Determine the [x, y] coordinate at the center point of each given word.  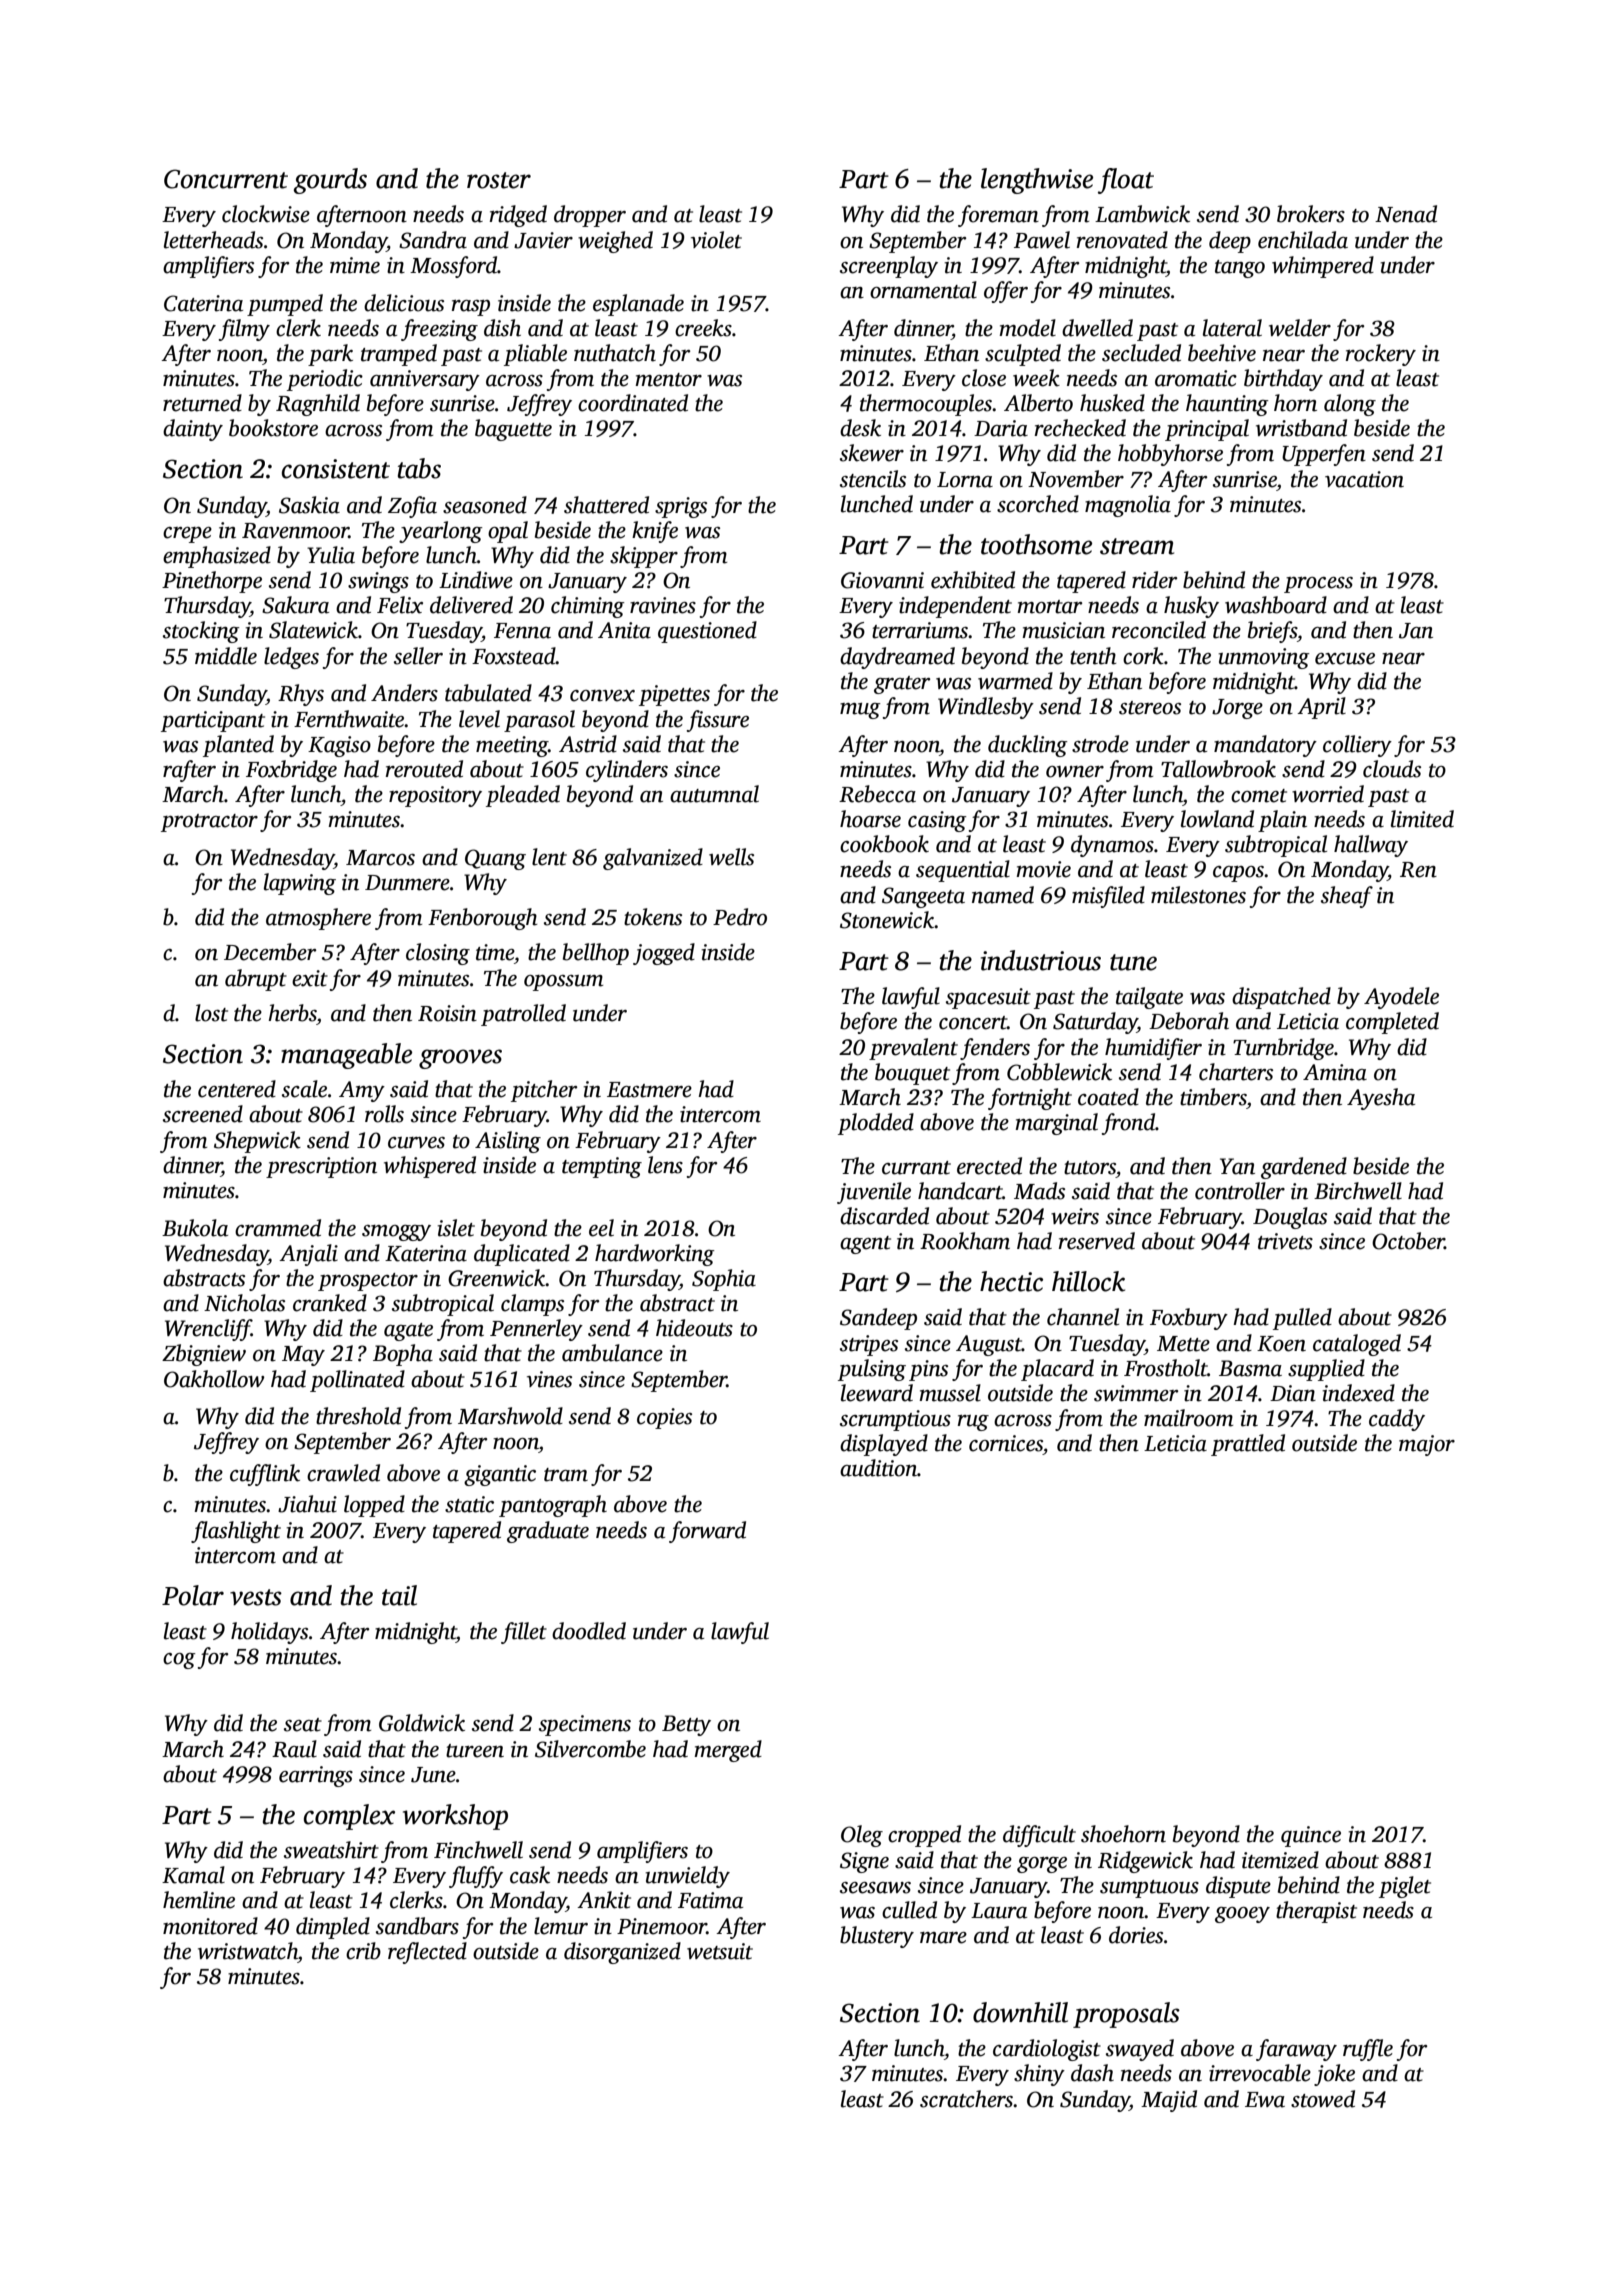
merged [728, 1751]
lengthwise [1037, 181]
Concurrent [226, 179]
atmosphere [318, 919]
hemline [199, 1900]
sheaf [1347, 897]
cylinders [627, 771]
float [1126, 181]
